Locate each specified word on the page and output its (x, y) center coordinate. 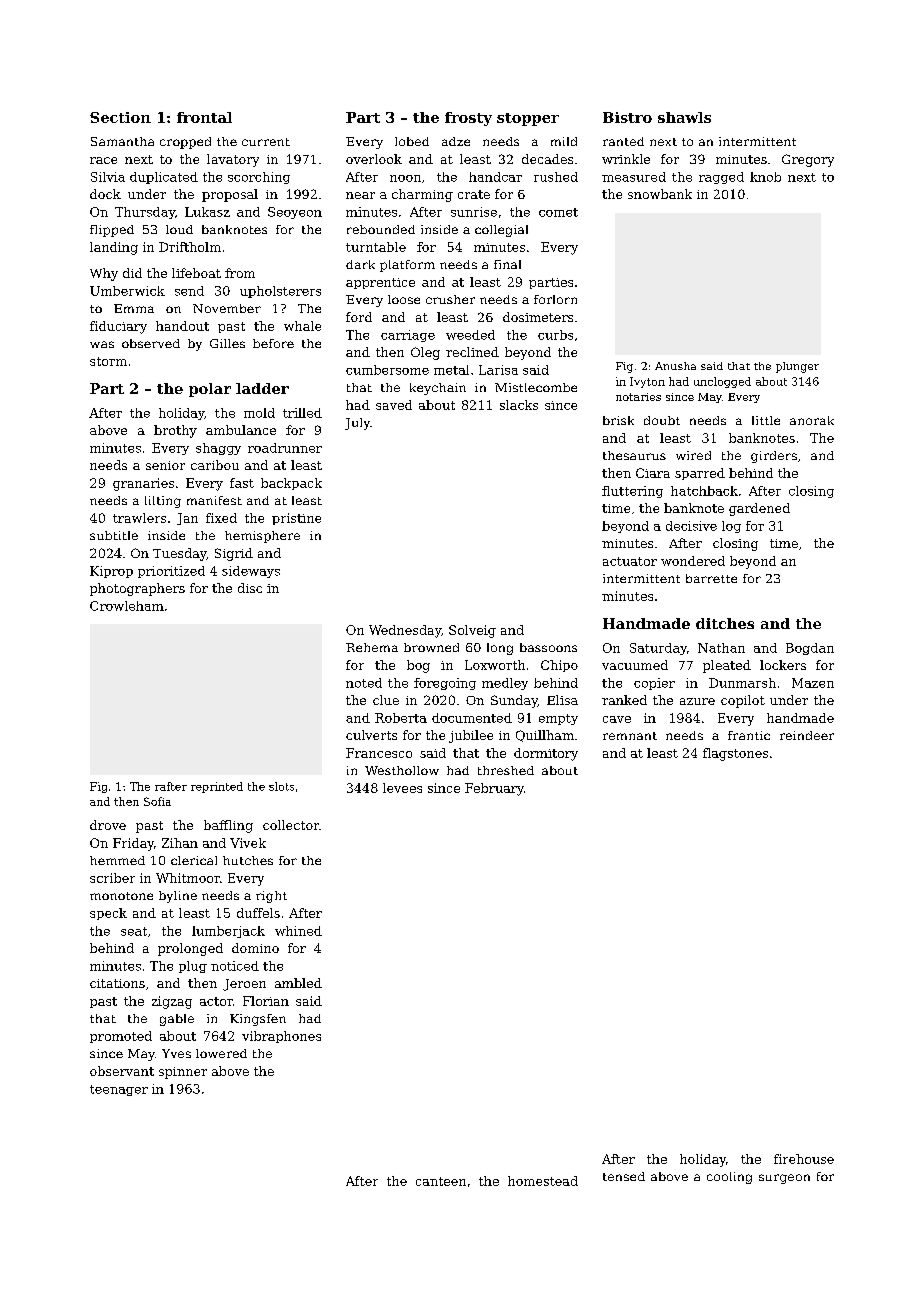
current (266, 142)
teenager (119, 1090)
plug (193, 967)
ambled (298, 983)
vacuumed (635, 665)
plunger (797, 367)
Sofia (157, 801)
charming (422, 195)
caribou (215, 465)
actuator (630, 561)
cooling (729, 1178)
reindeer (807, 735)
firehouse (804, 1159)
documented (472, 718)
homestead (543, 1181)
